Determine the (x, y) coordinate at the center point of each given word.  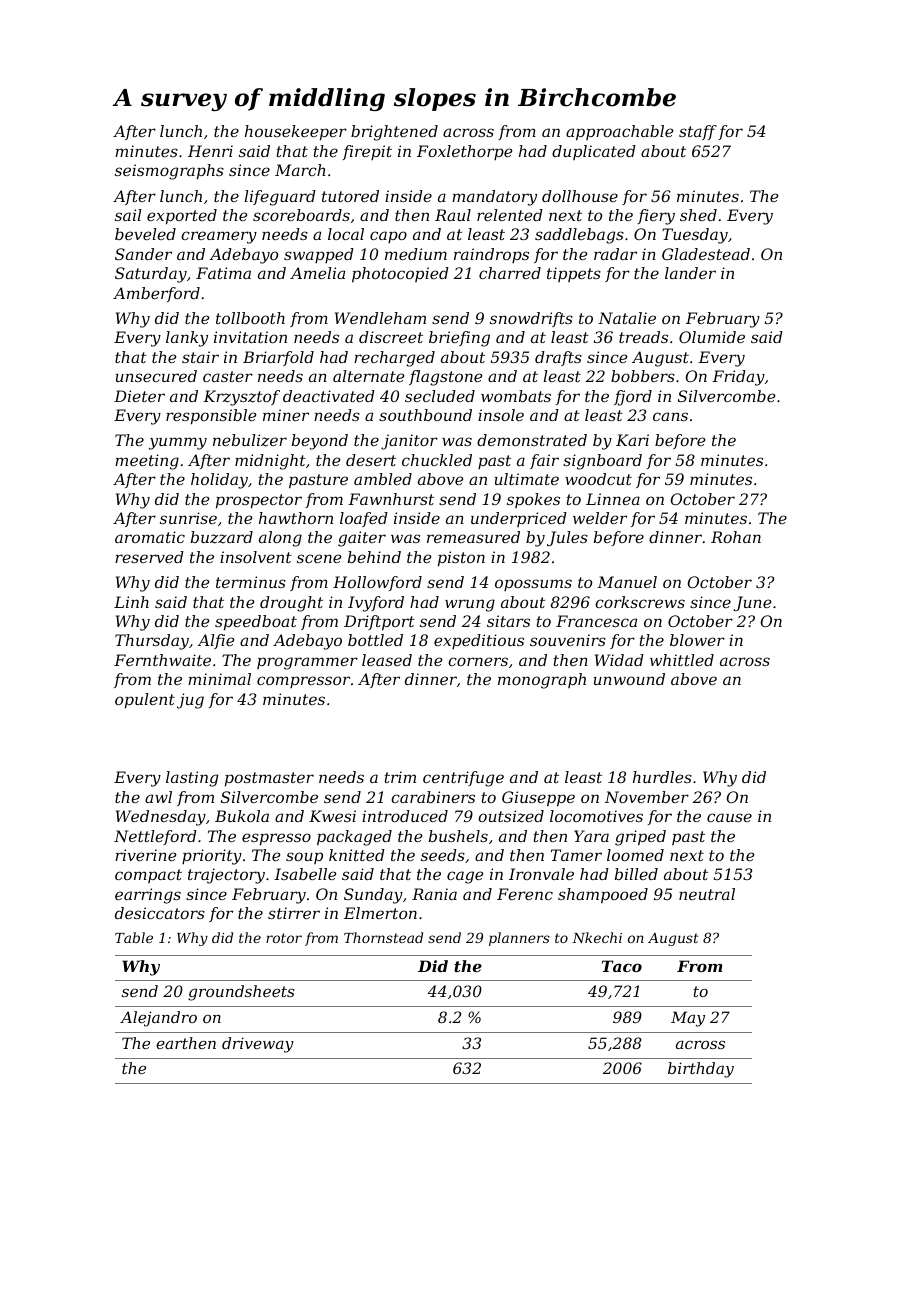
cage (465, 877)
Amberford (156, 294)
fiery (656, 217)
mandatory (494, 198)
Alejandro (158, 1019)
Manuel (627, 582)
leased (387, 660)
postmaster (269, 779)
